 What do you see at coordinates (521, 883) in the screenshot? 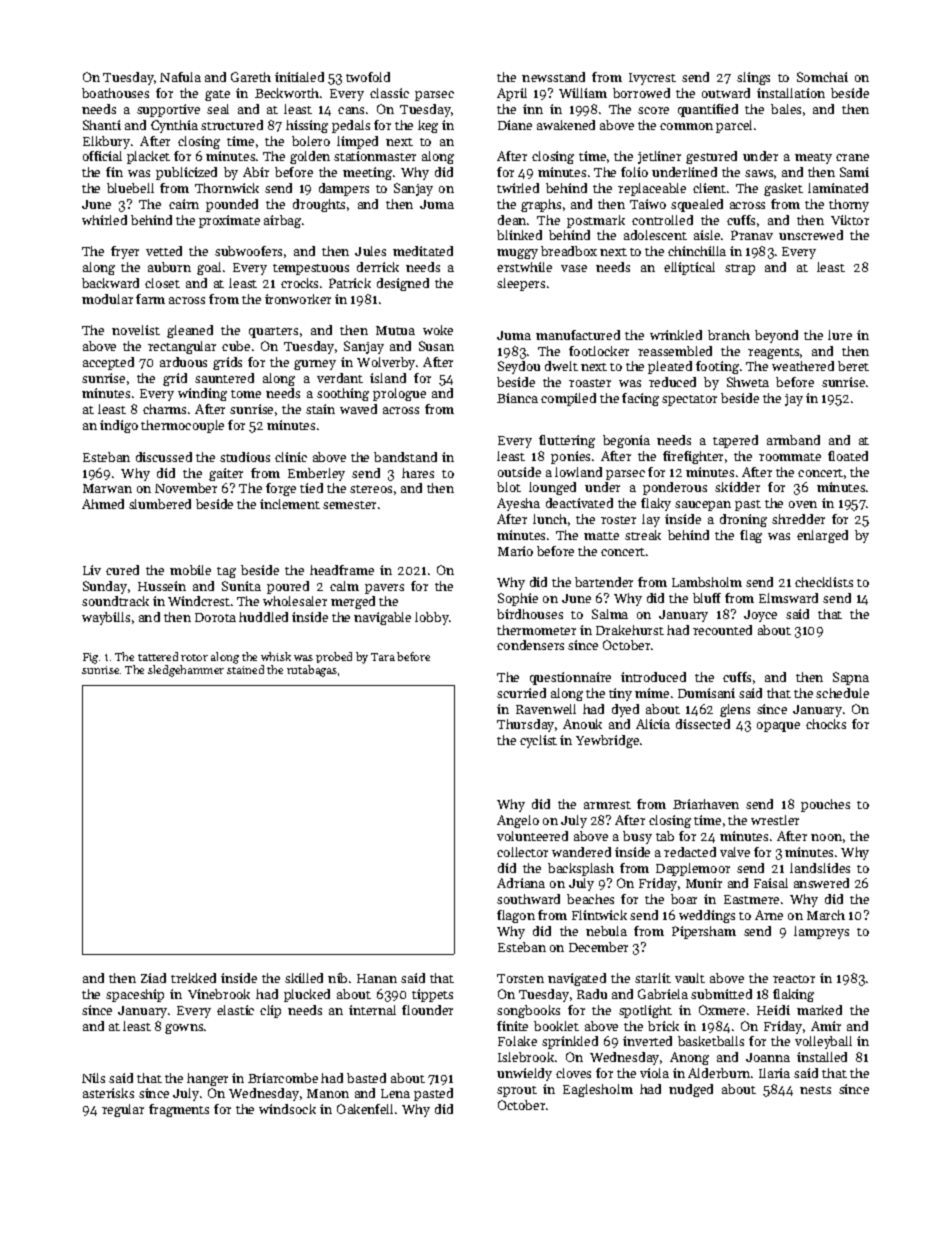
I see `Adriana` at bounding box center [521, 883].
